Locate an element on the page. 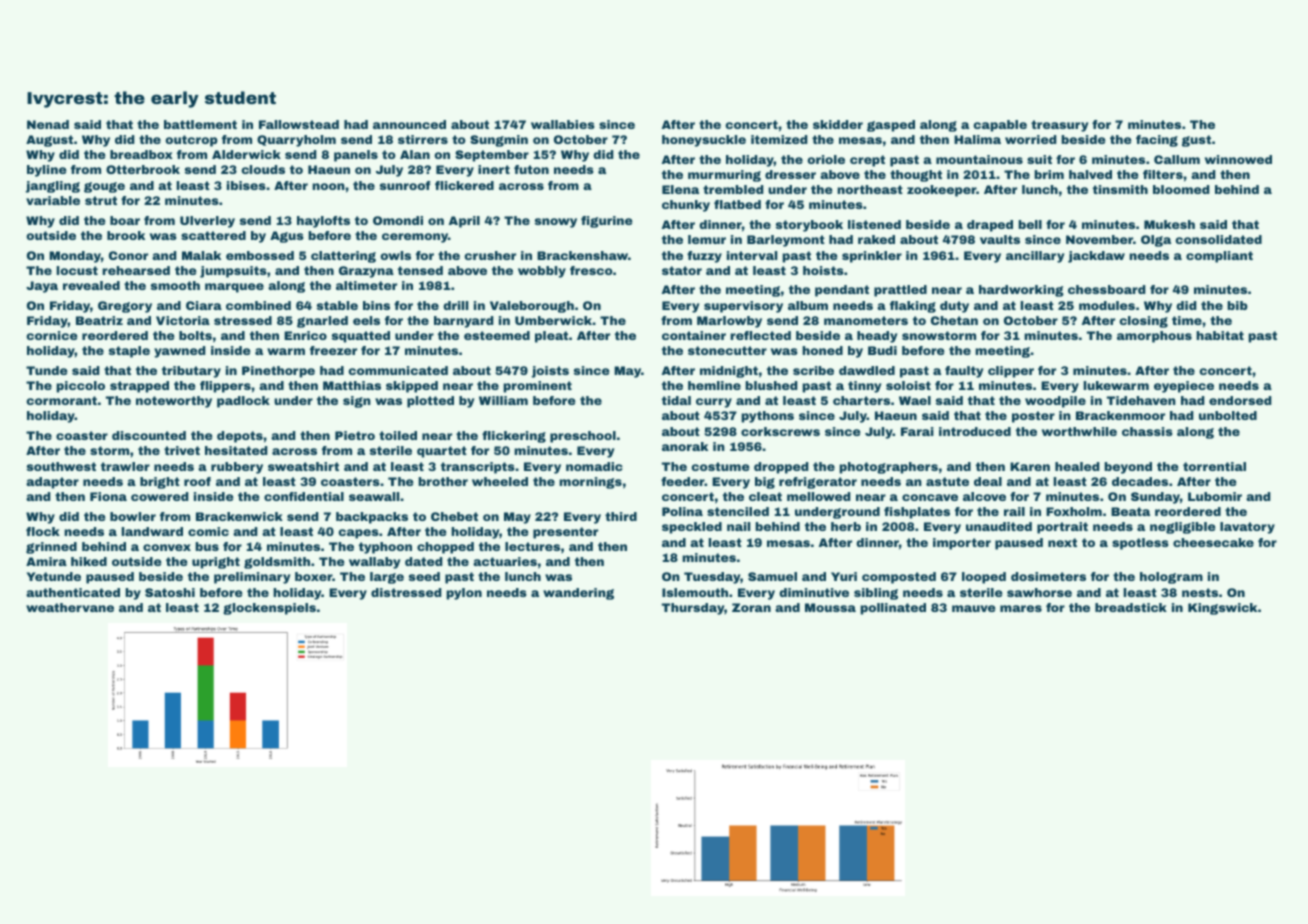  honeysuckle is located at coordinates (704, 141).
